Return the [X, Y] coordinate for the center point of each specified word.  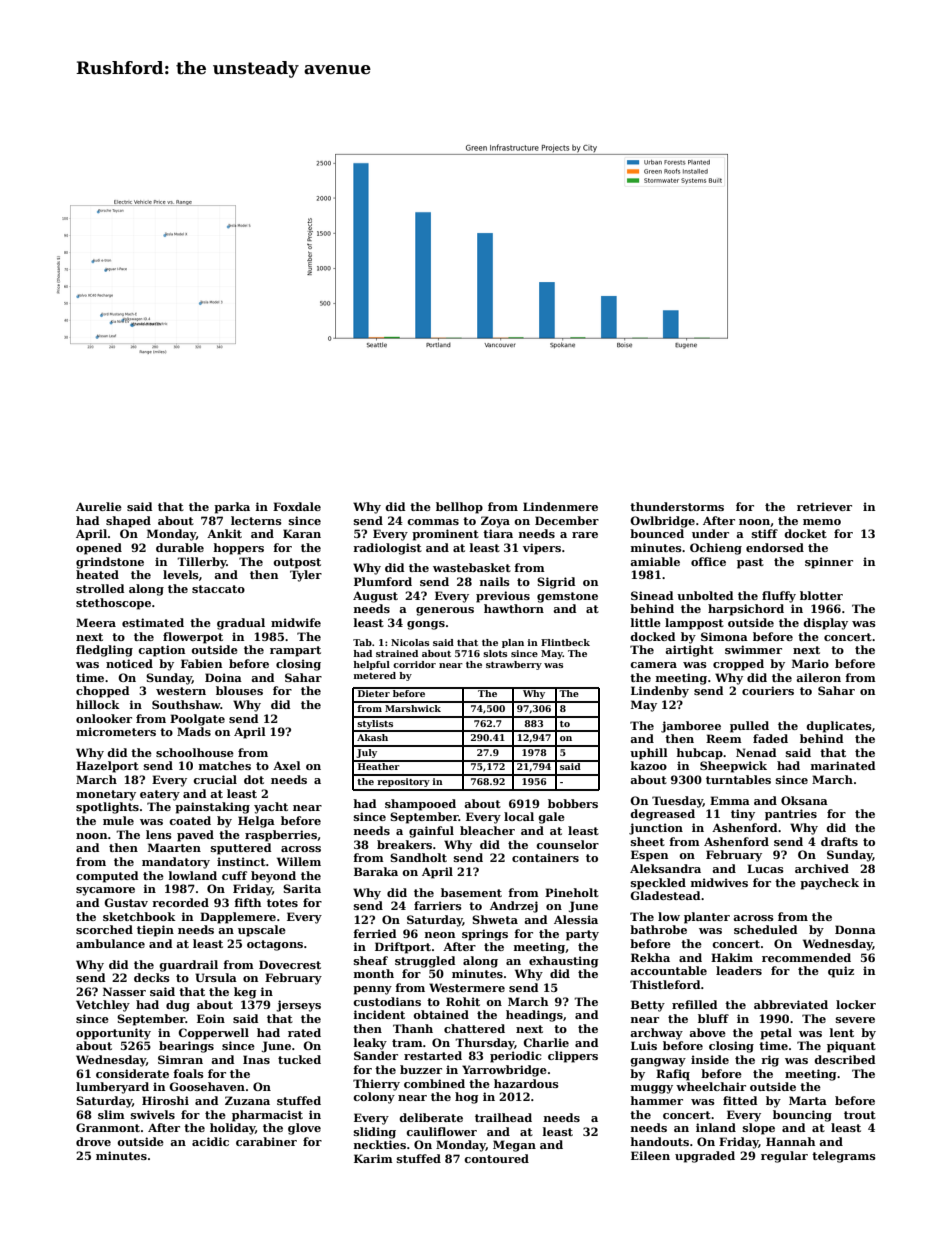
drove [93, 1141]
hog [467, 1098]
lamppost [694, 624]
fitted [740, 1100]
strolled [100, 588]
